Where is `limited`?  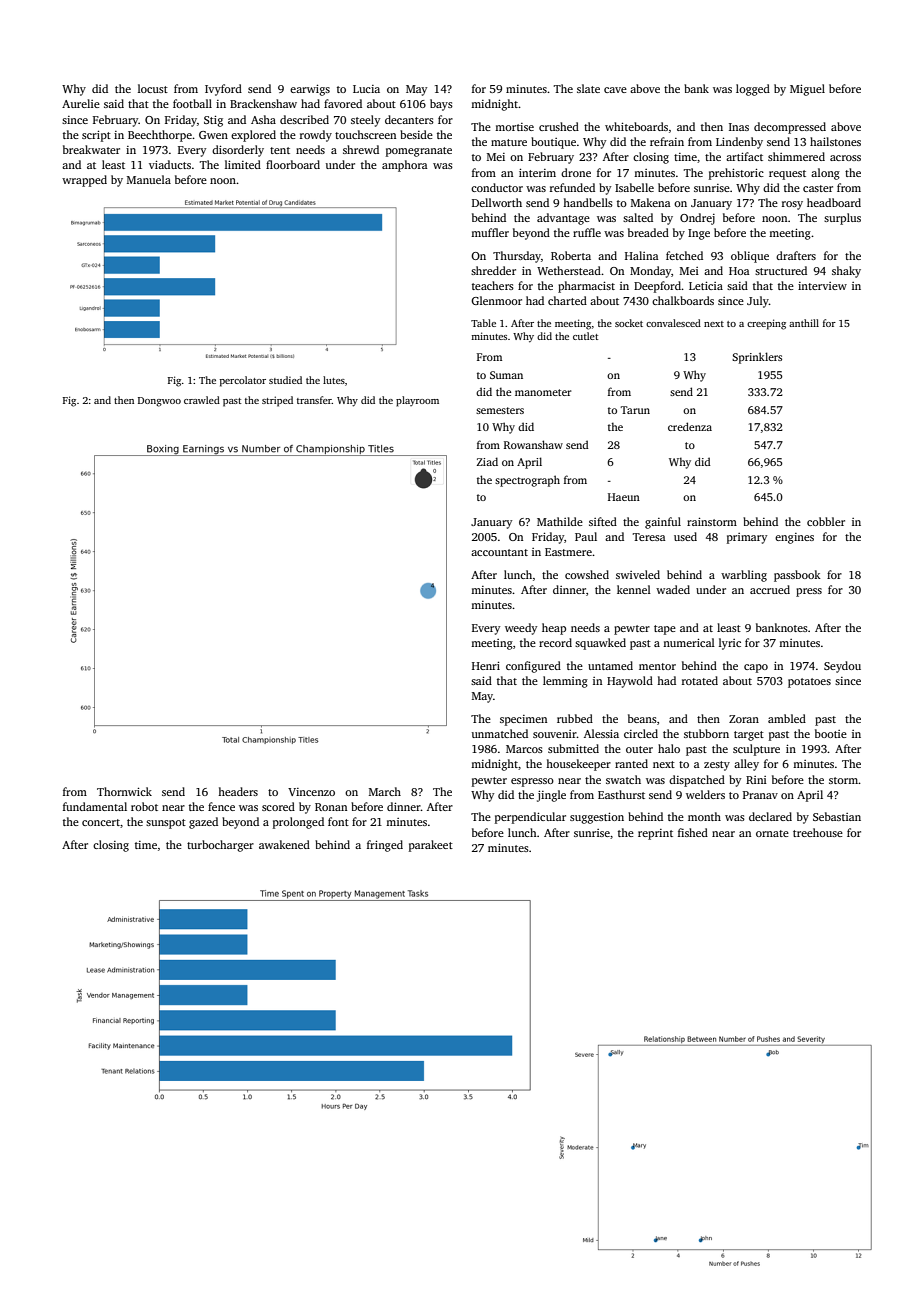 limited is located at coordinates (243, 164).
